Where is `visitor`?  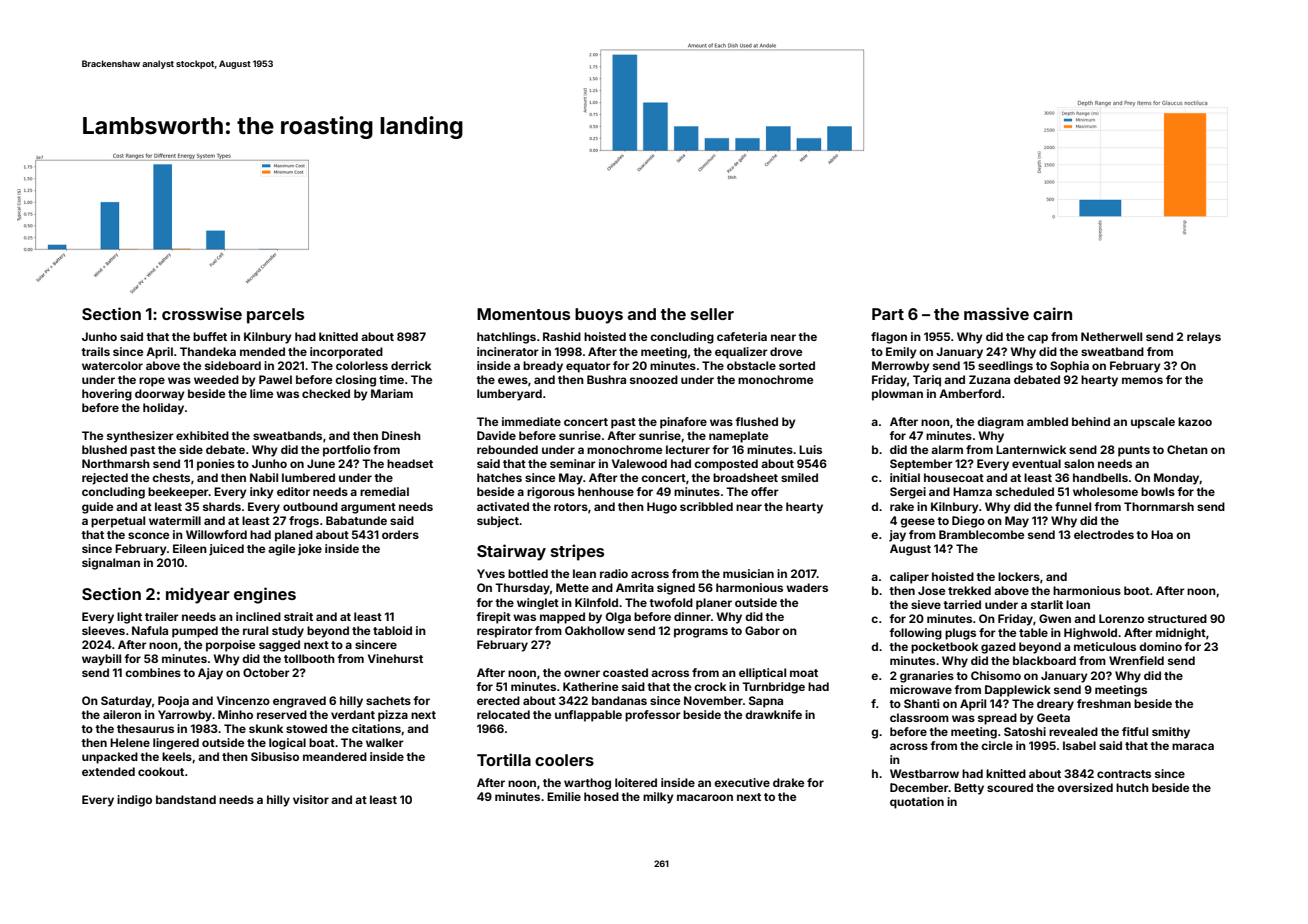
visitor is located at coordinates (311, 799).
